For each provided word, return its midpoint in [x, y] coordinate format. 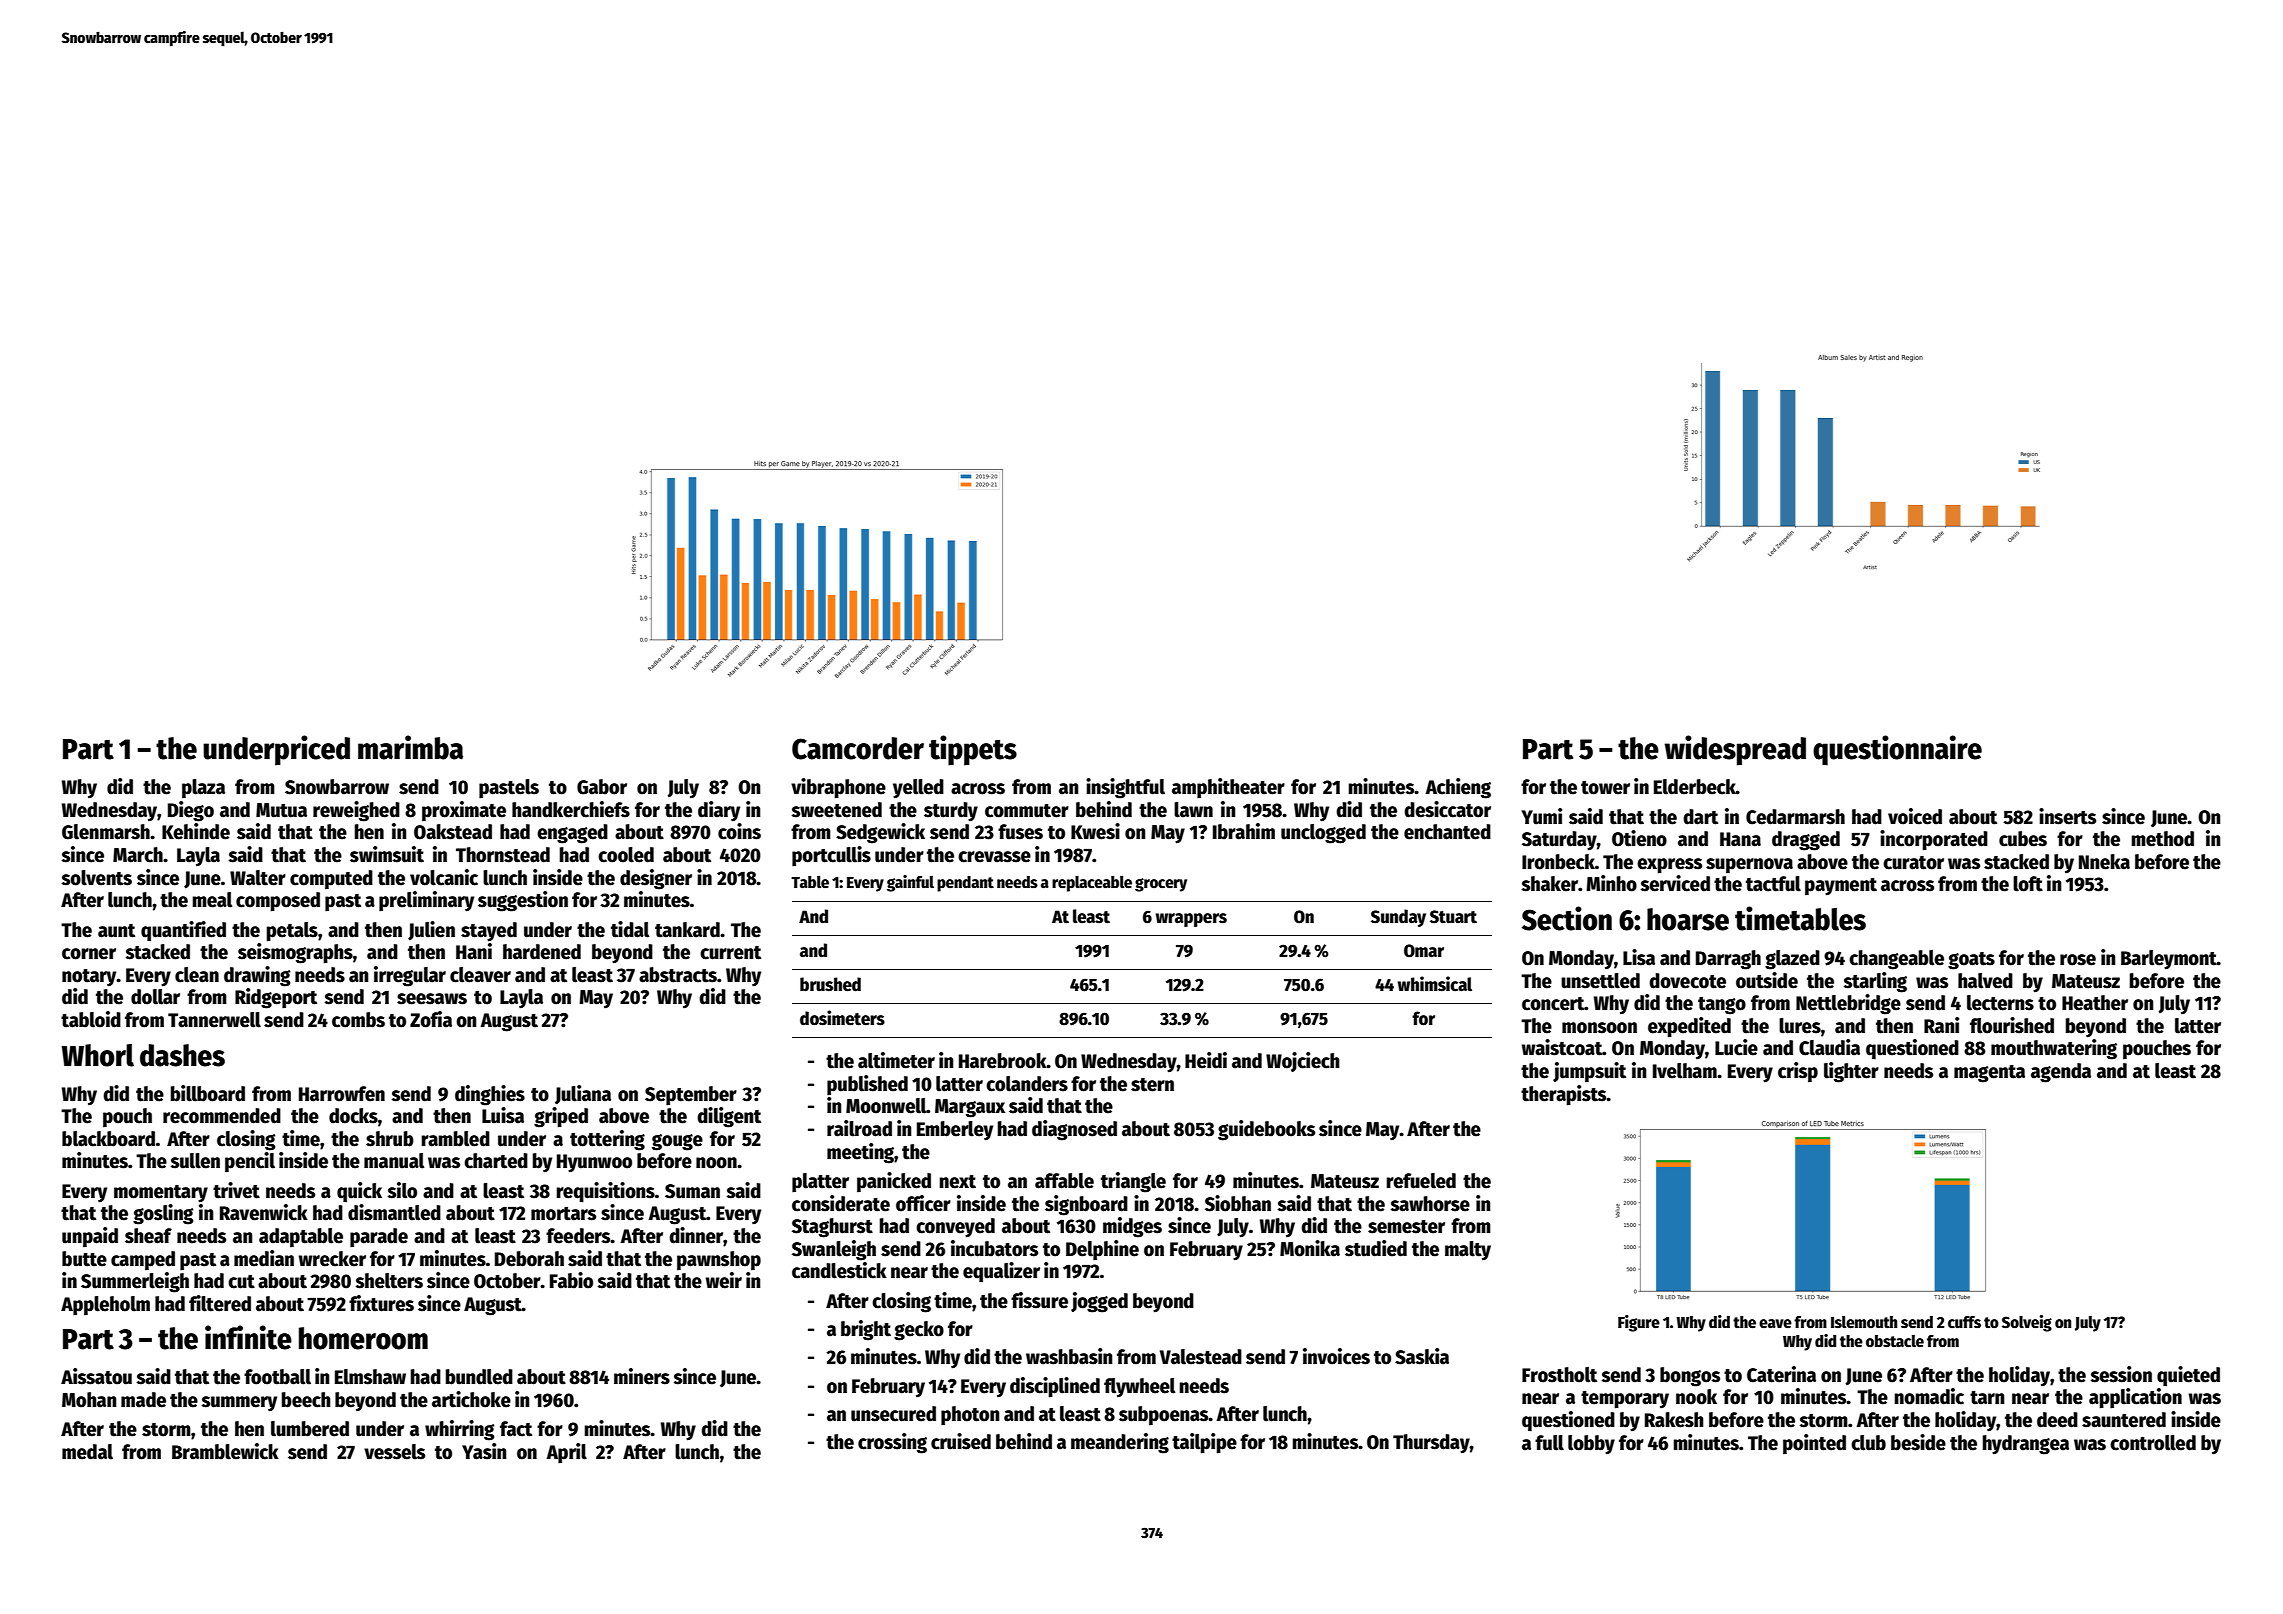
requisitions [605, 1192]
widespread [1735, 750]
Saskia [1422, 1356]
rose [2078, 960]
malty [1468, 1250]
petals [292, 932]
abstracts [678, 975]
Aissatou [96, 1376]
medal [87, 1452]
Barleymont [2169, 960]
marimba [410, 747]
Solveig [2027, 1323]
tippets [973, 750]
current [730, 953]
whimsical [1435, 984]
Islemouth [1864, 1322]
